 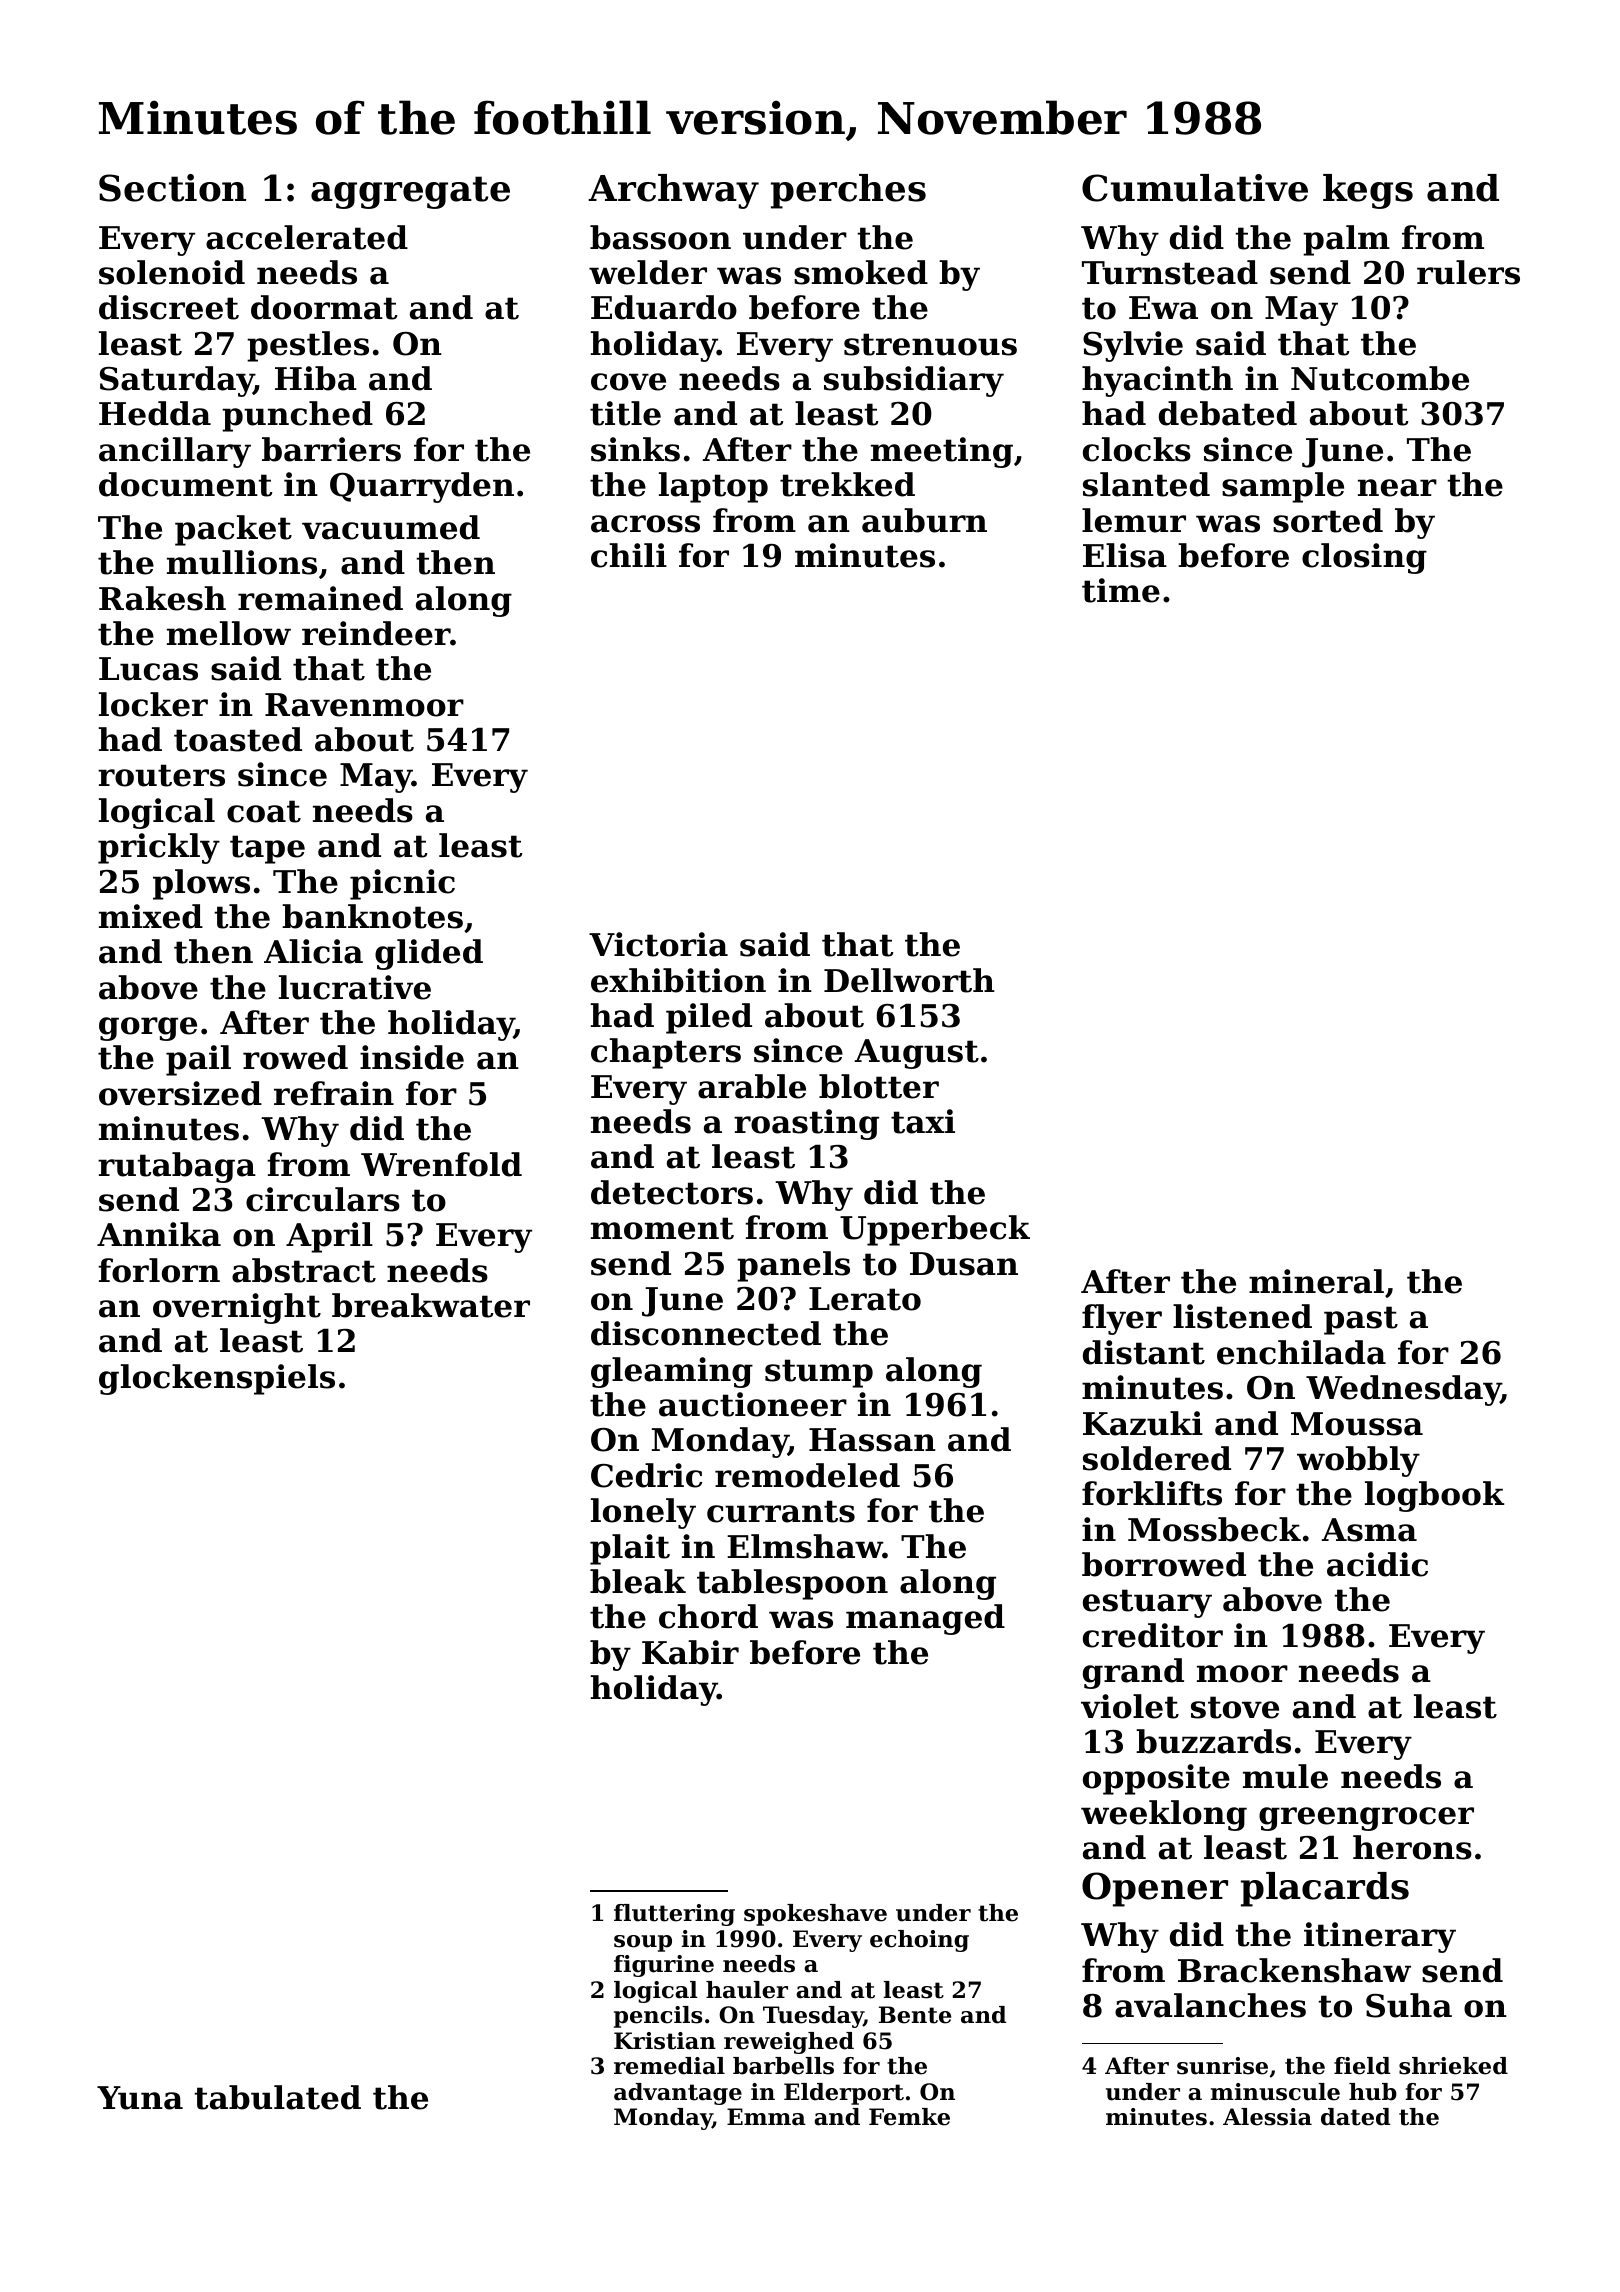 I want to click on Dellworth, so click(x=909, y=980).
